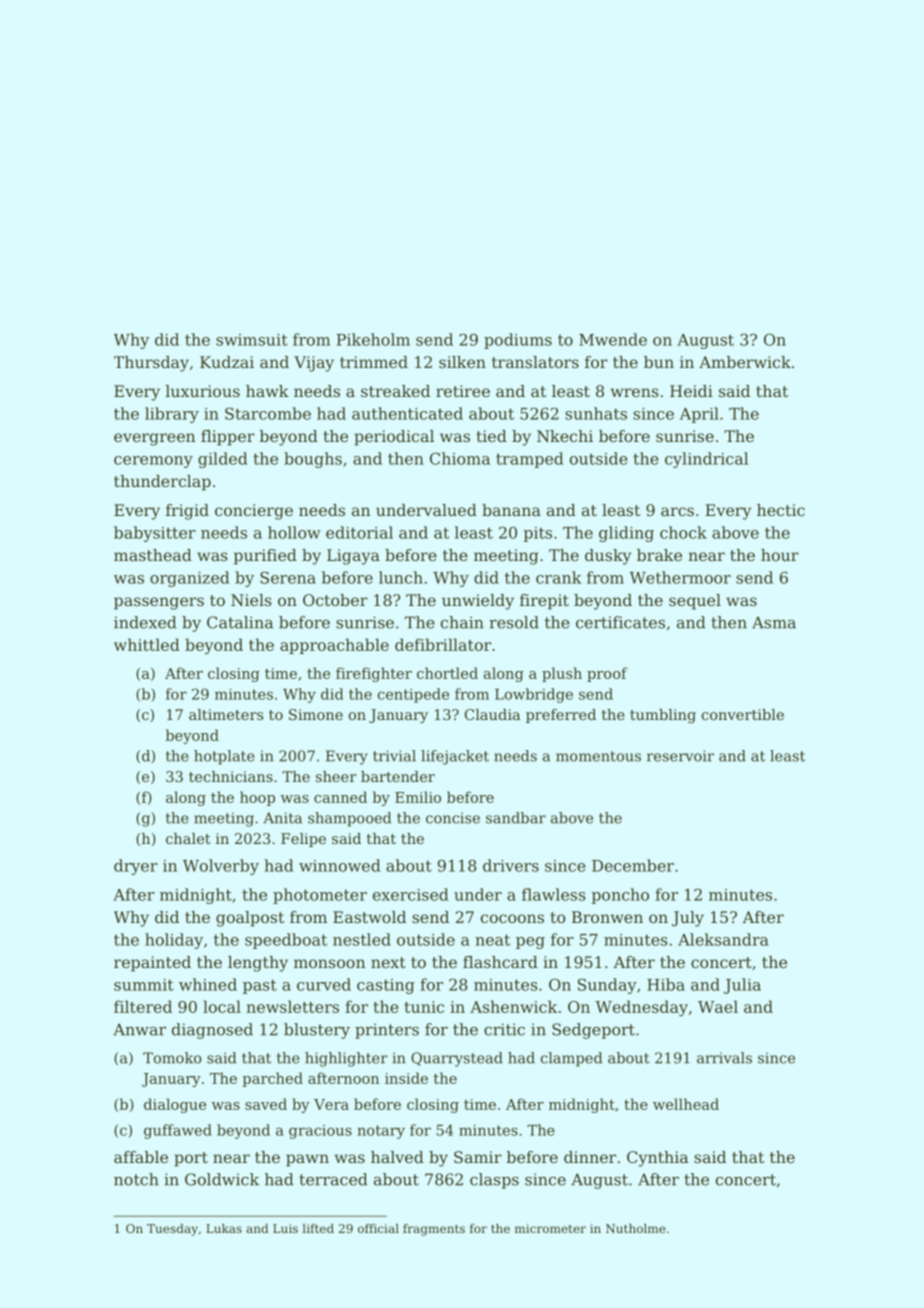  What do you see at coordinates (680, 756) in the screenshot?
I see `reservoir` at bounding box center [680, 756].
